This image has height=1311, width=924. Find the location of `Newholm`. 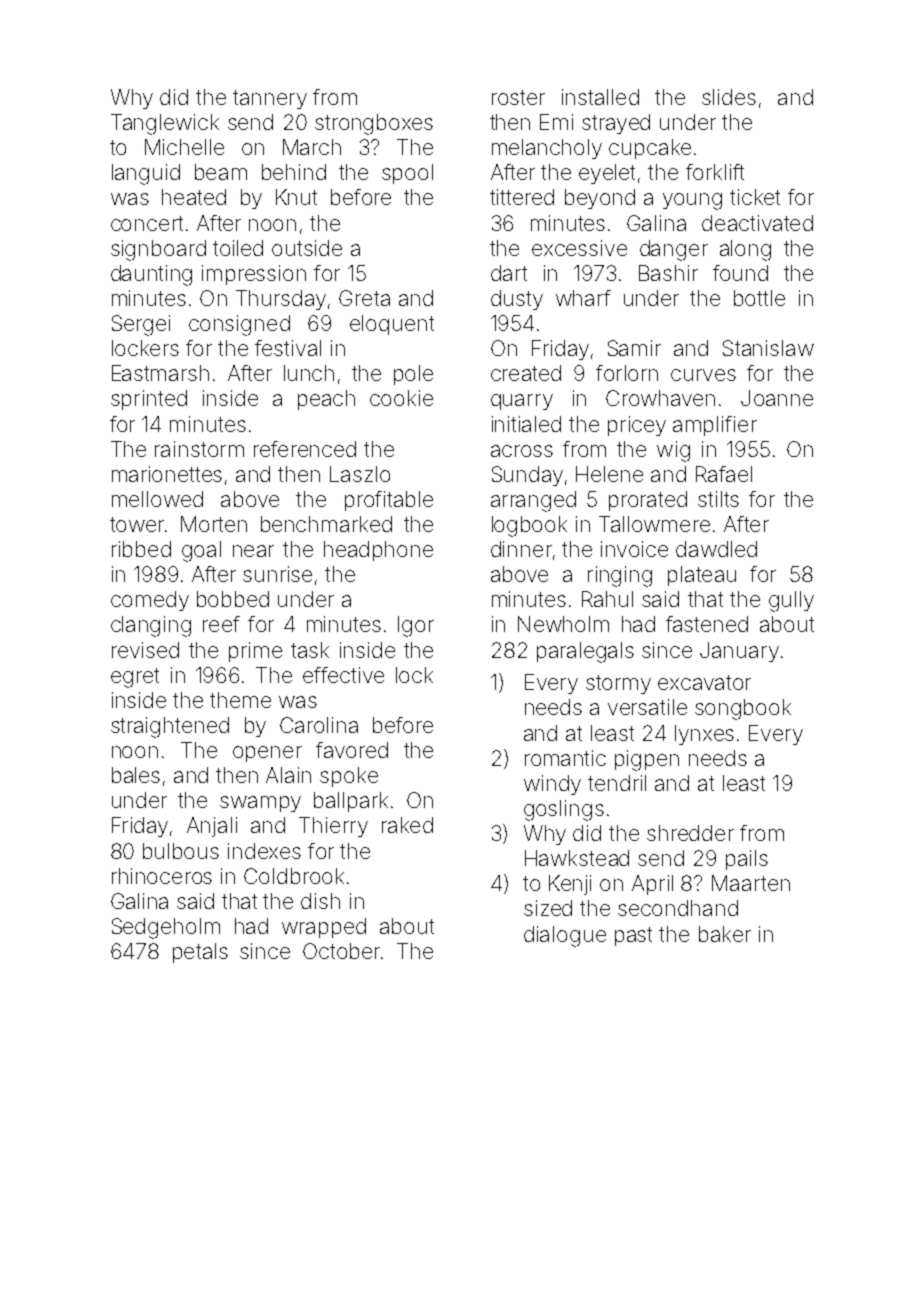

Newholm is located at coordinates (563, 624).
